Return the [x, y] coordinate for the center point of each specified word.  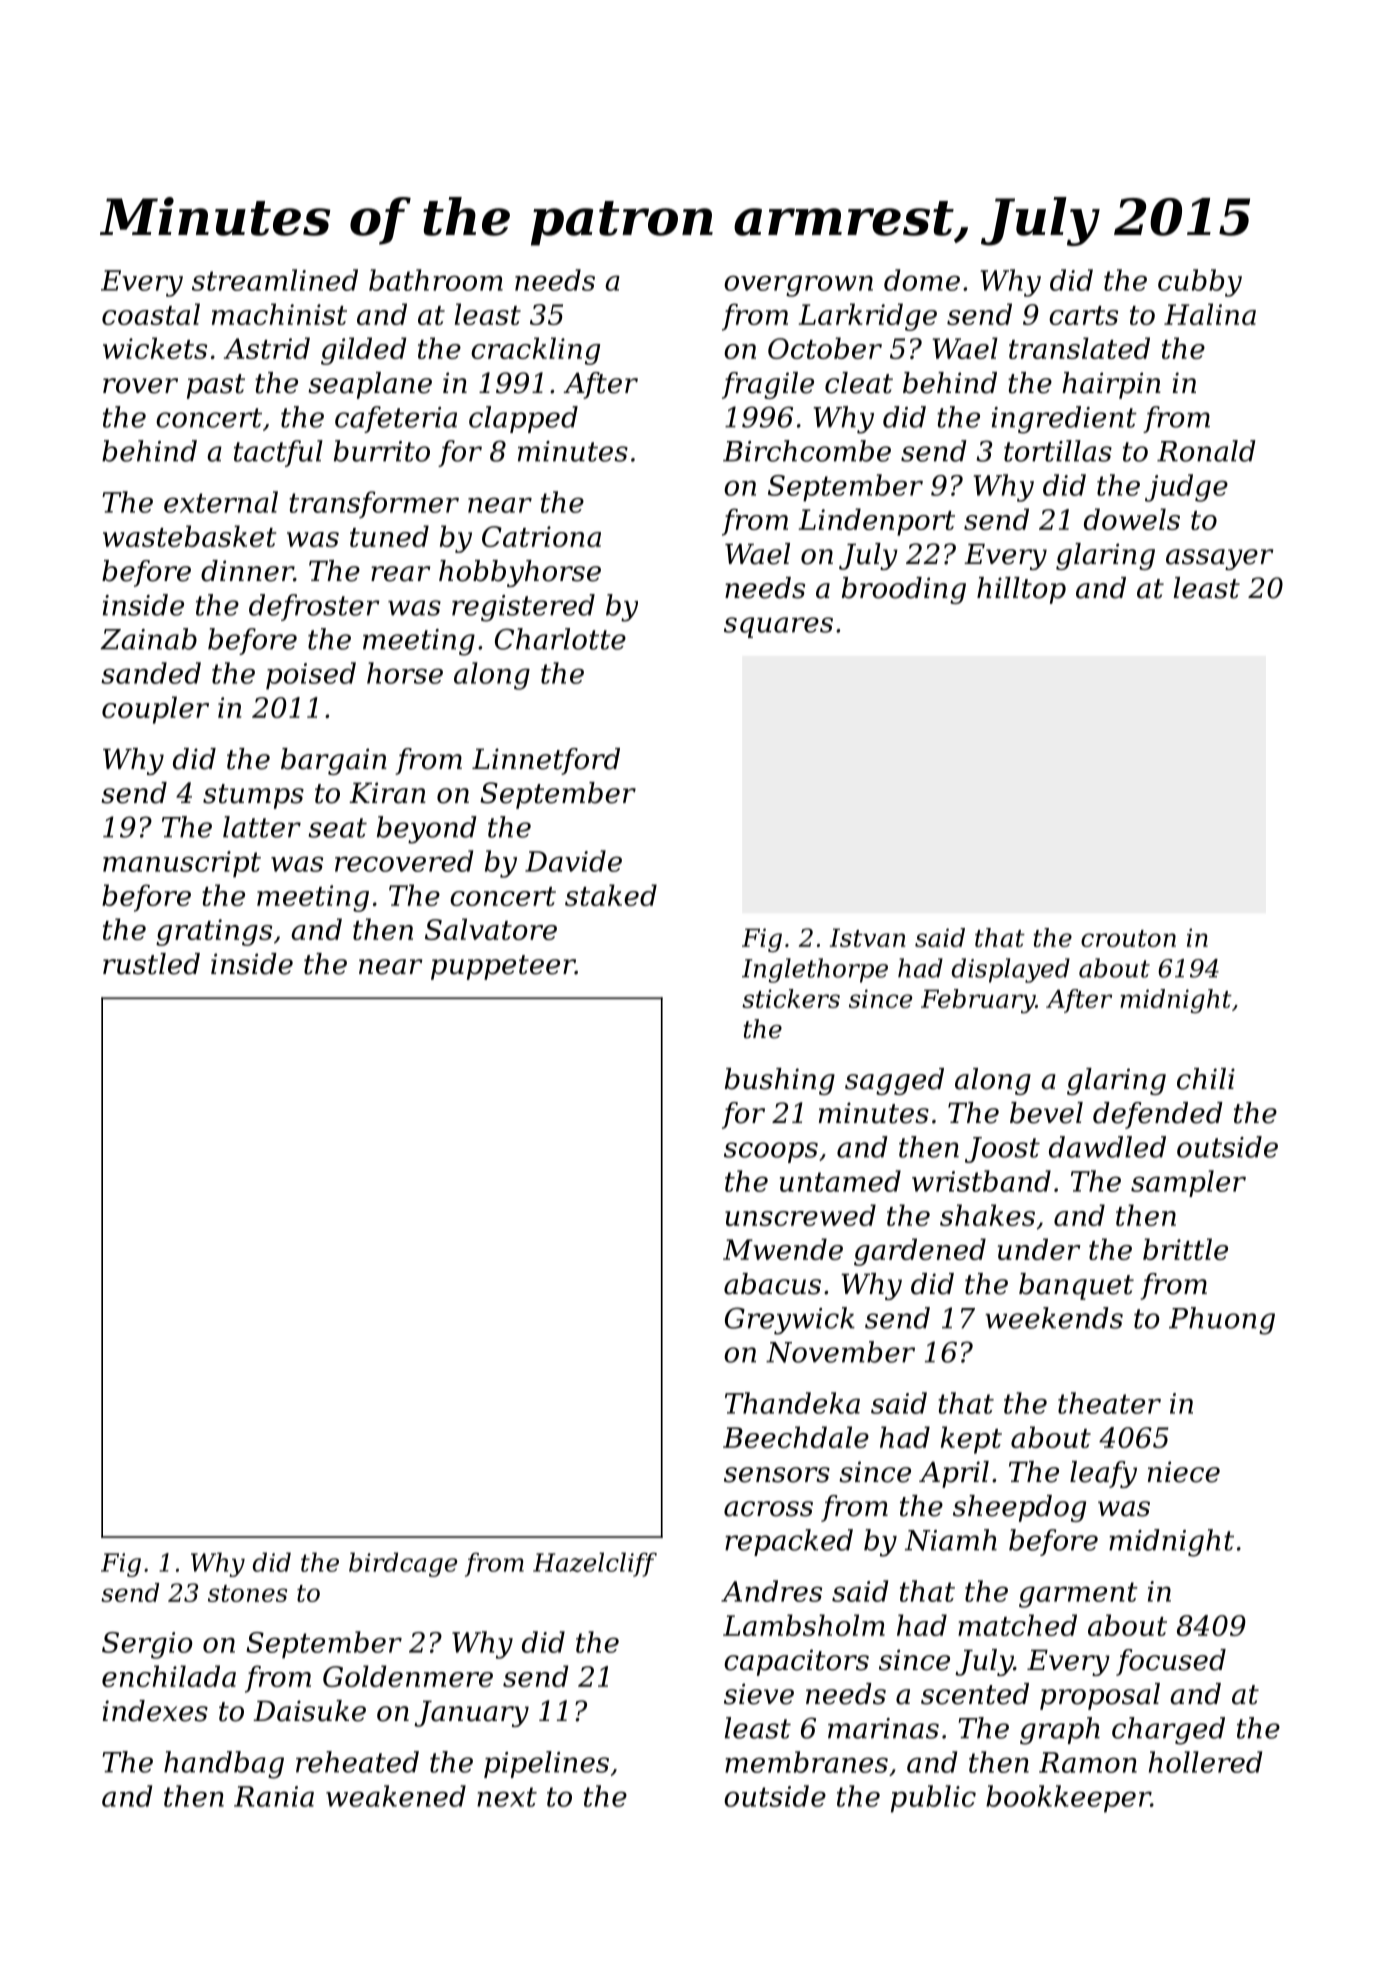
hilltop [1021, 590]
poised [311, 676]
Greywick [790, 1321]
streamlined [275, 280]
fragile [768, 385]
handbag [224, 1765]
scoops [771, 1152]
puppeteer [503, 967]
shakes [987, 1215]
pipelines [546, 1764]
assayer [1219, 559]
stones [247, 1593]
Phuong [1222, 1321]
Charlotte [560, 639]
